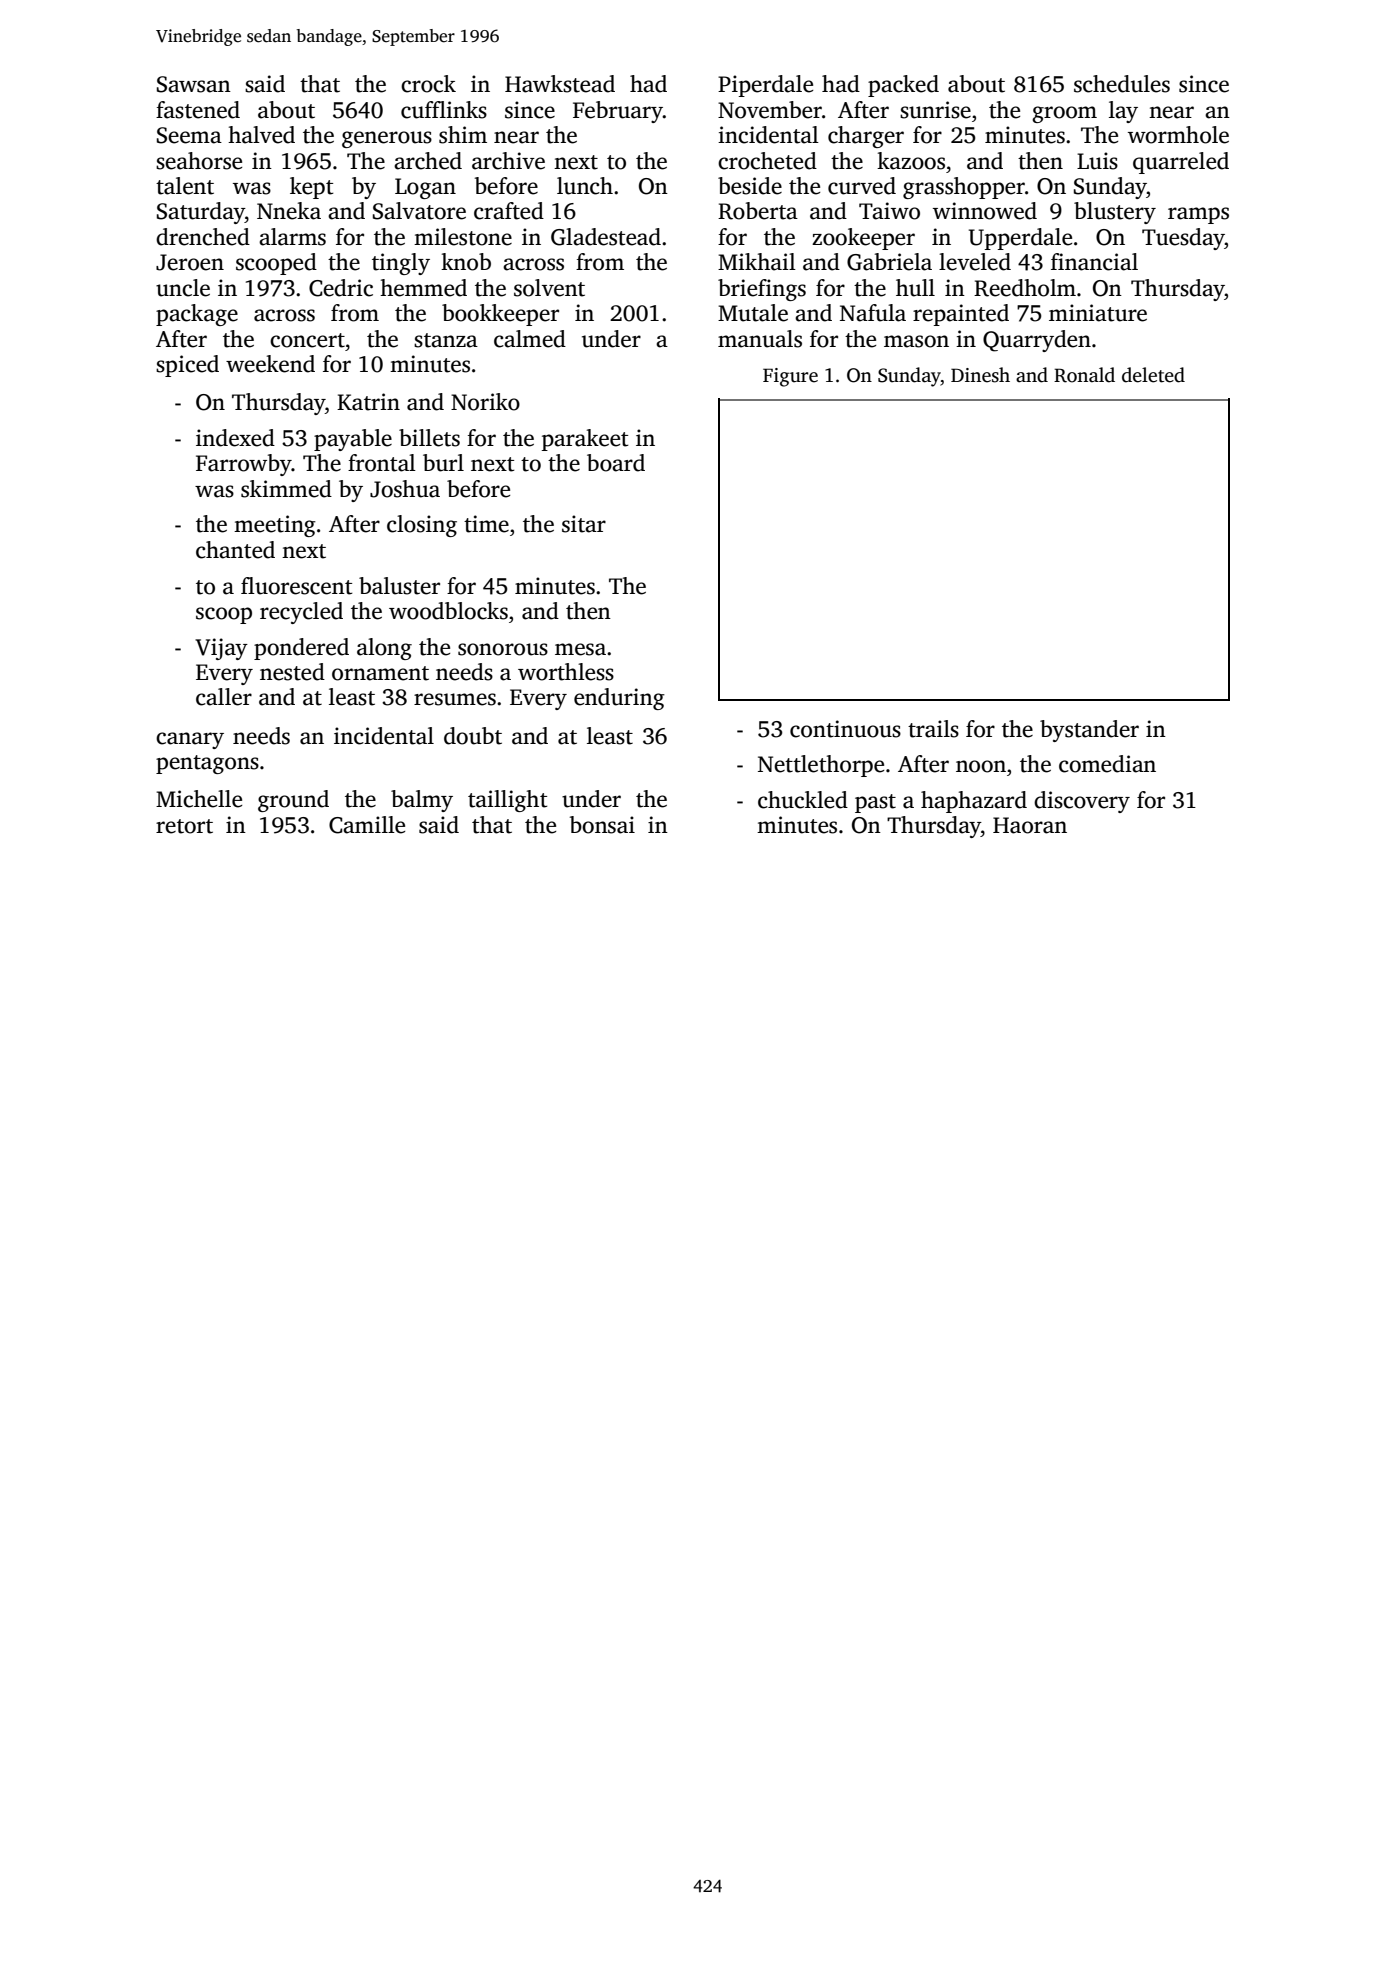  What do you see at coordinates (560, 84) in the image?
I see `Hawkstead` at bounding box center [560, 84].
